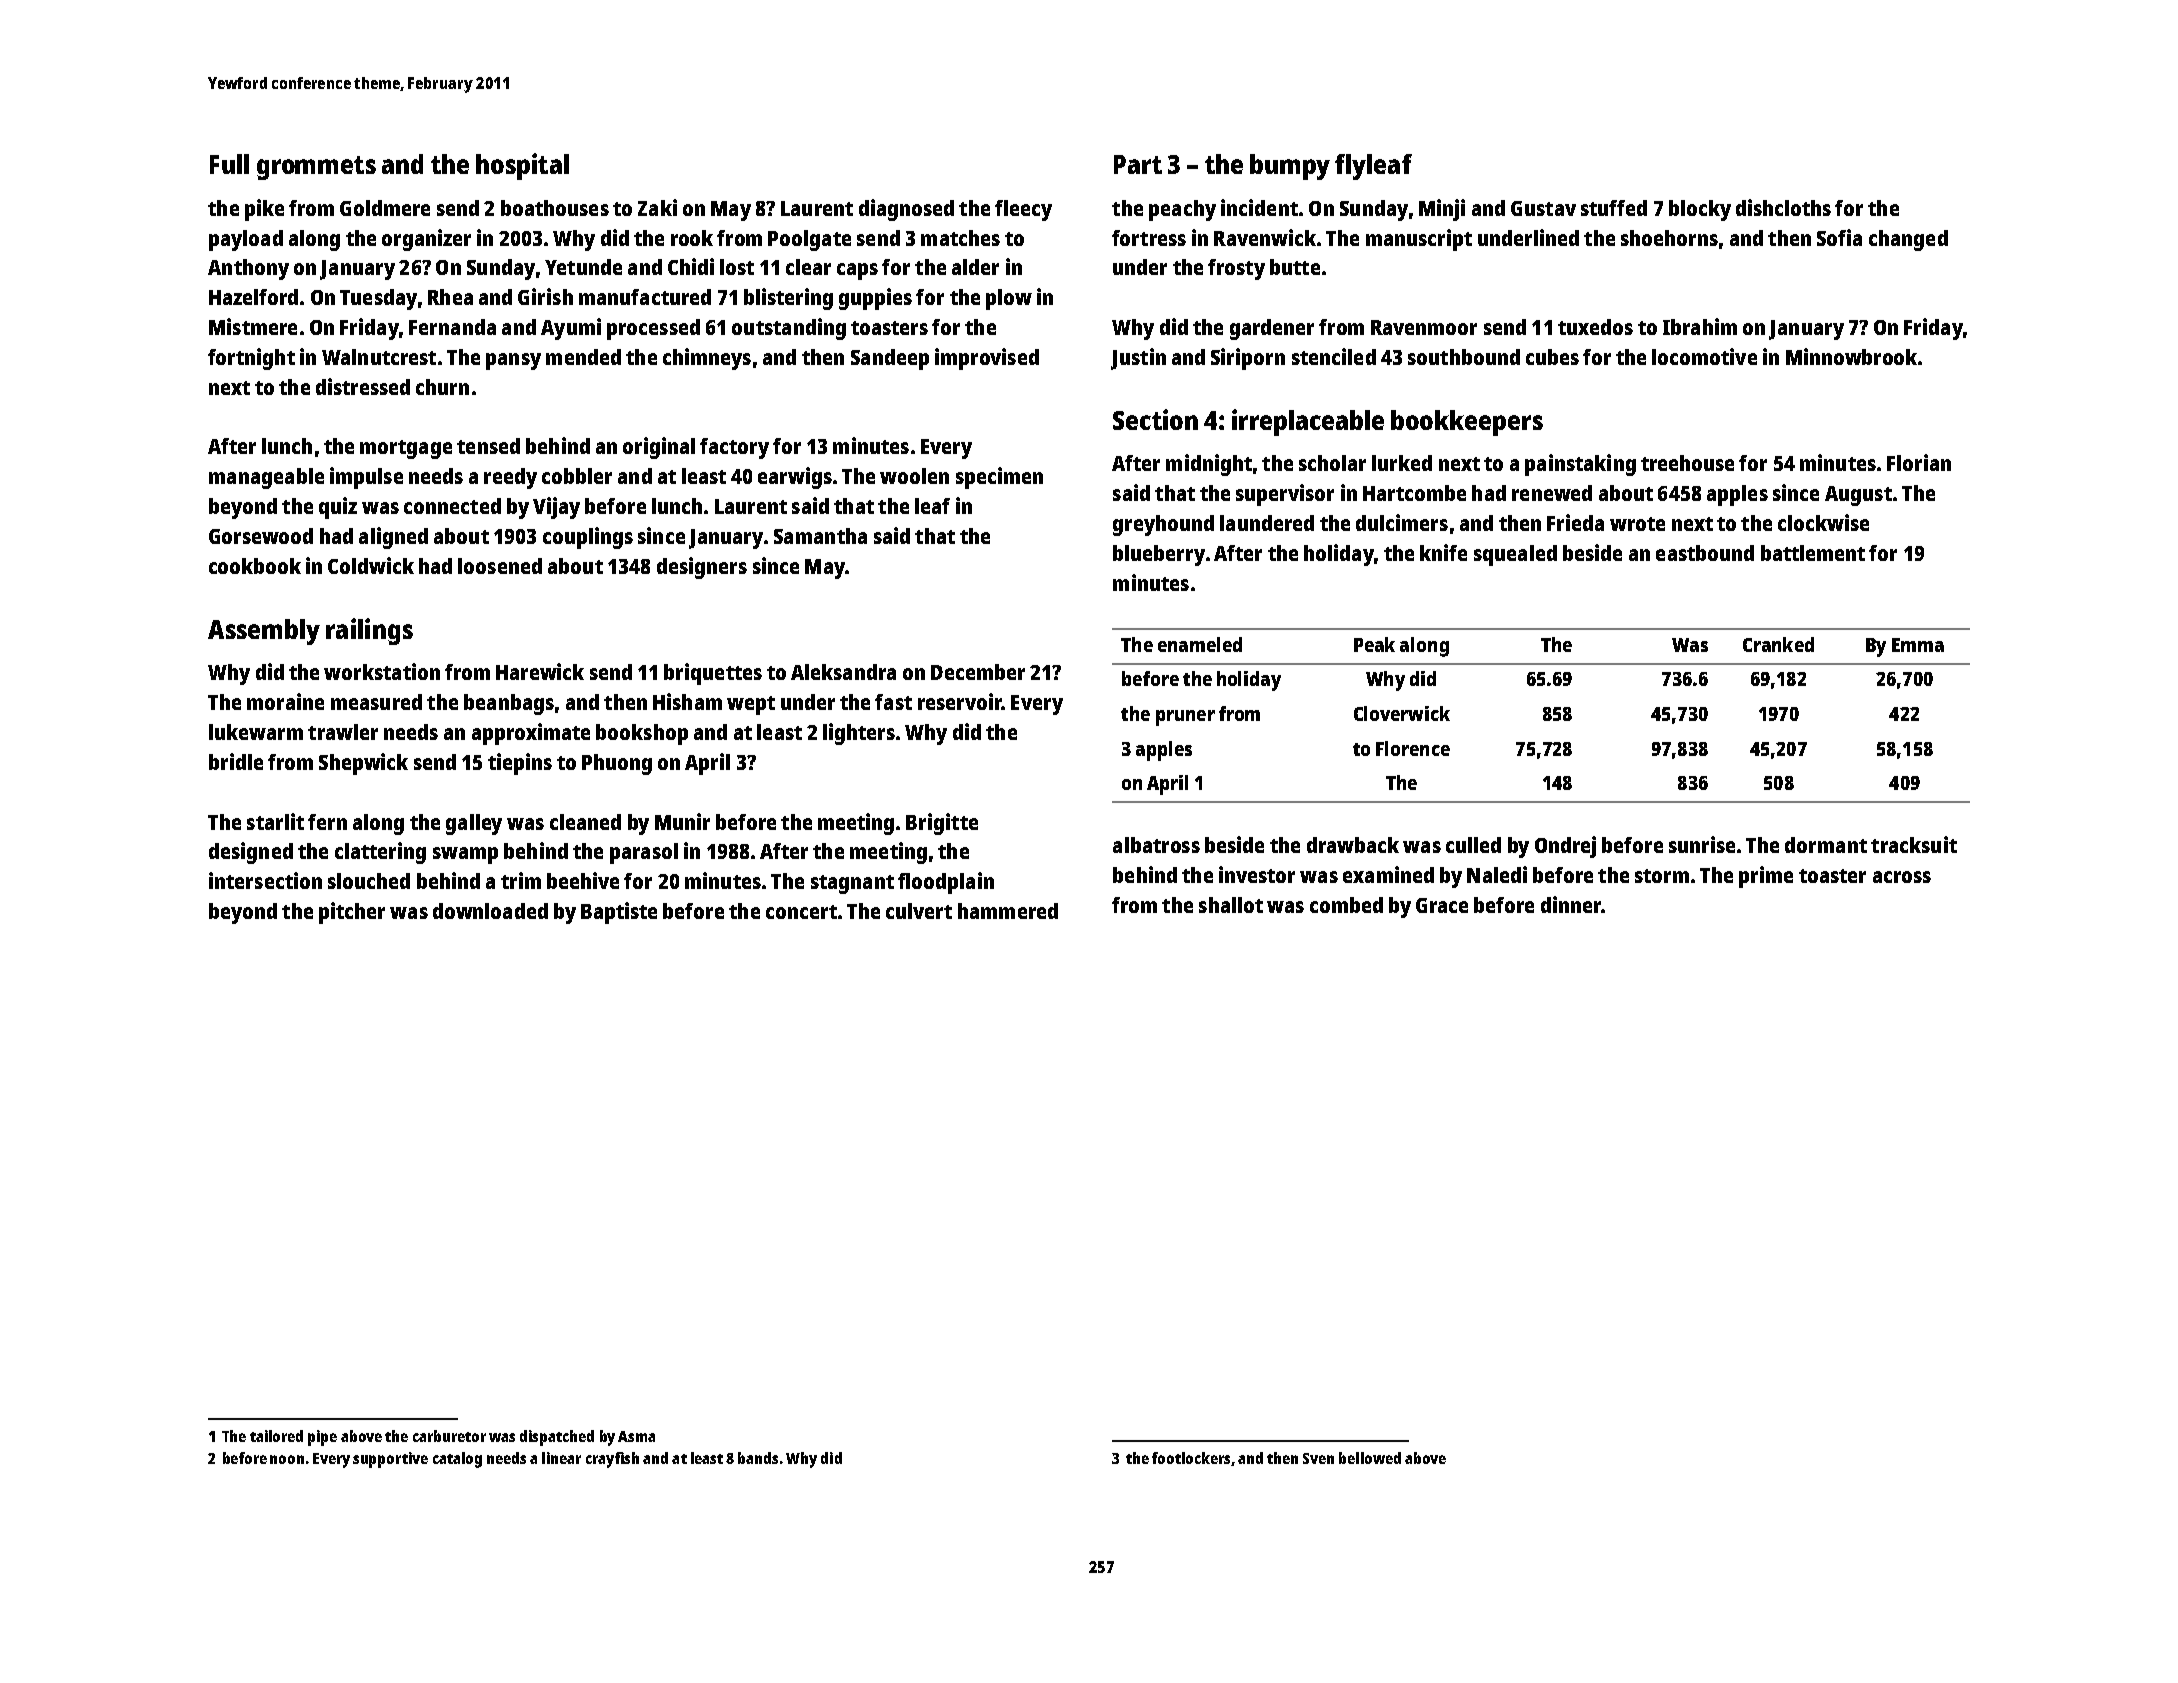 The image size is (2178, 1683). I want to click on Ondrej, so click(1565, 847).
